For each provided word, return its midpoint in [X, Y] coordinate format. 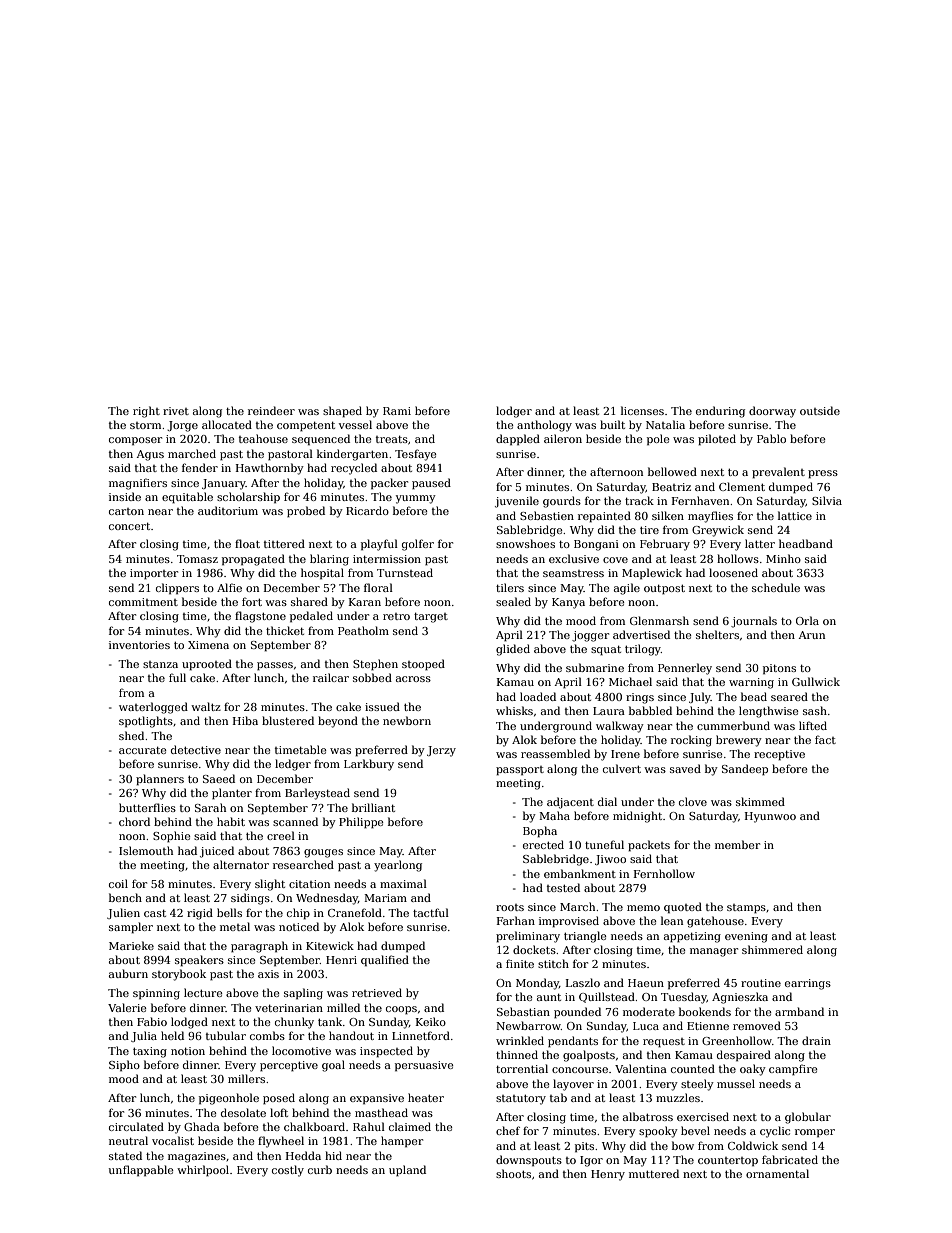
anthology [544, 426]
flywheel [281, 1142]
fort [252, 601]
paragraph [259, 947]
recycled [354, 469]
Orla [807, 620]
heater [426, 1097]
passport [520, 771]
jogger [590, 636]
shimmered [772, 949]
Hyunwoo [770, 817]
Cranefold [355, 912]
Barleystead [317, 794]
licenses [642, 410]
